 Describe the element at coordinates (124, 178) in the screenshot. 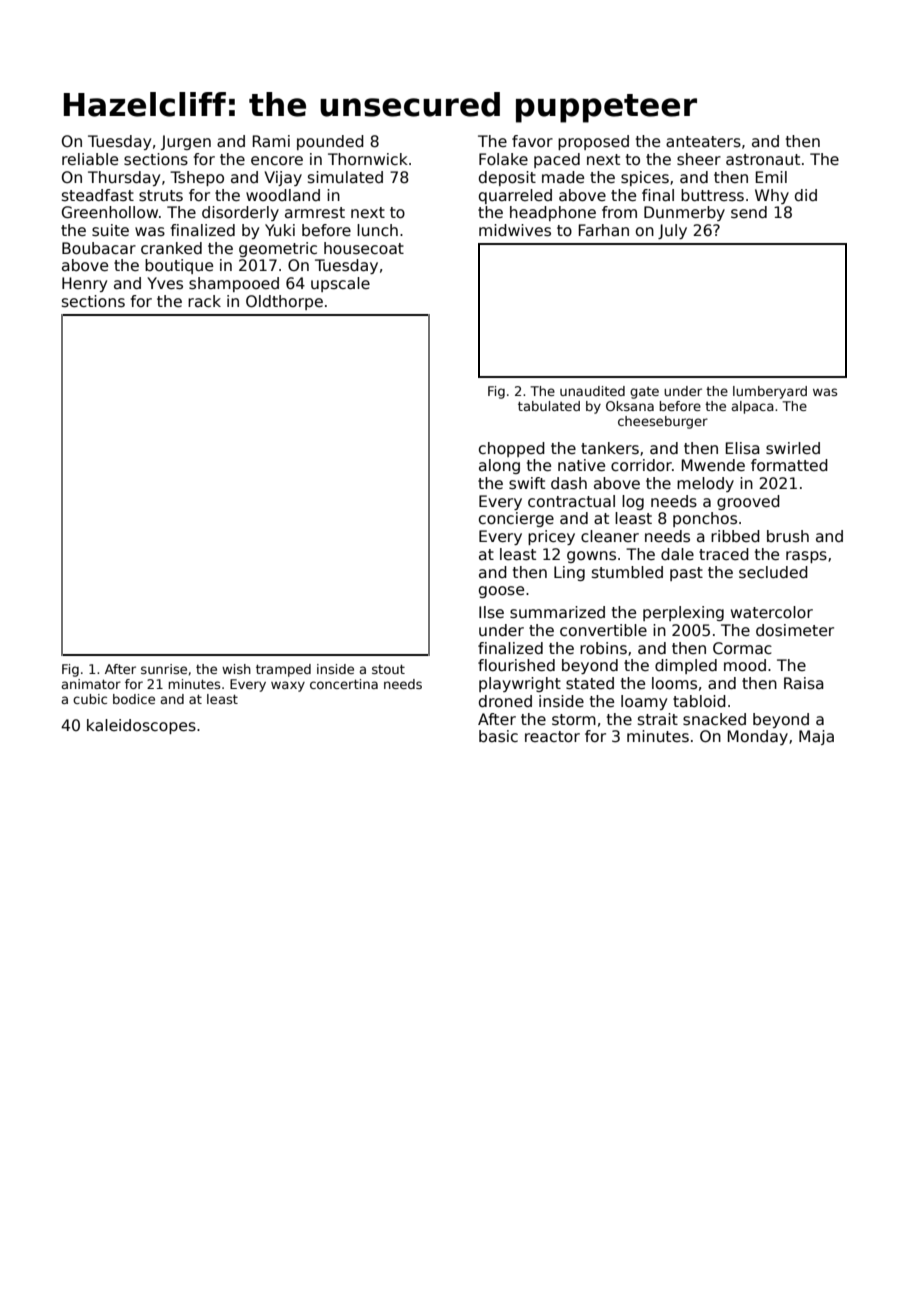

I see `Thursday` at that location.
